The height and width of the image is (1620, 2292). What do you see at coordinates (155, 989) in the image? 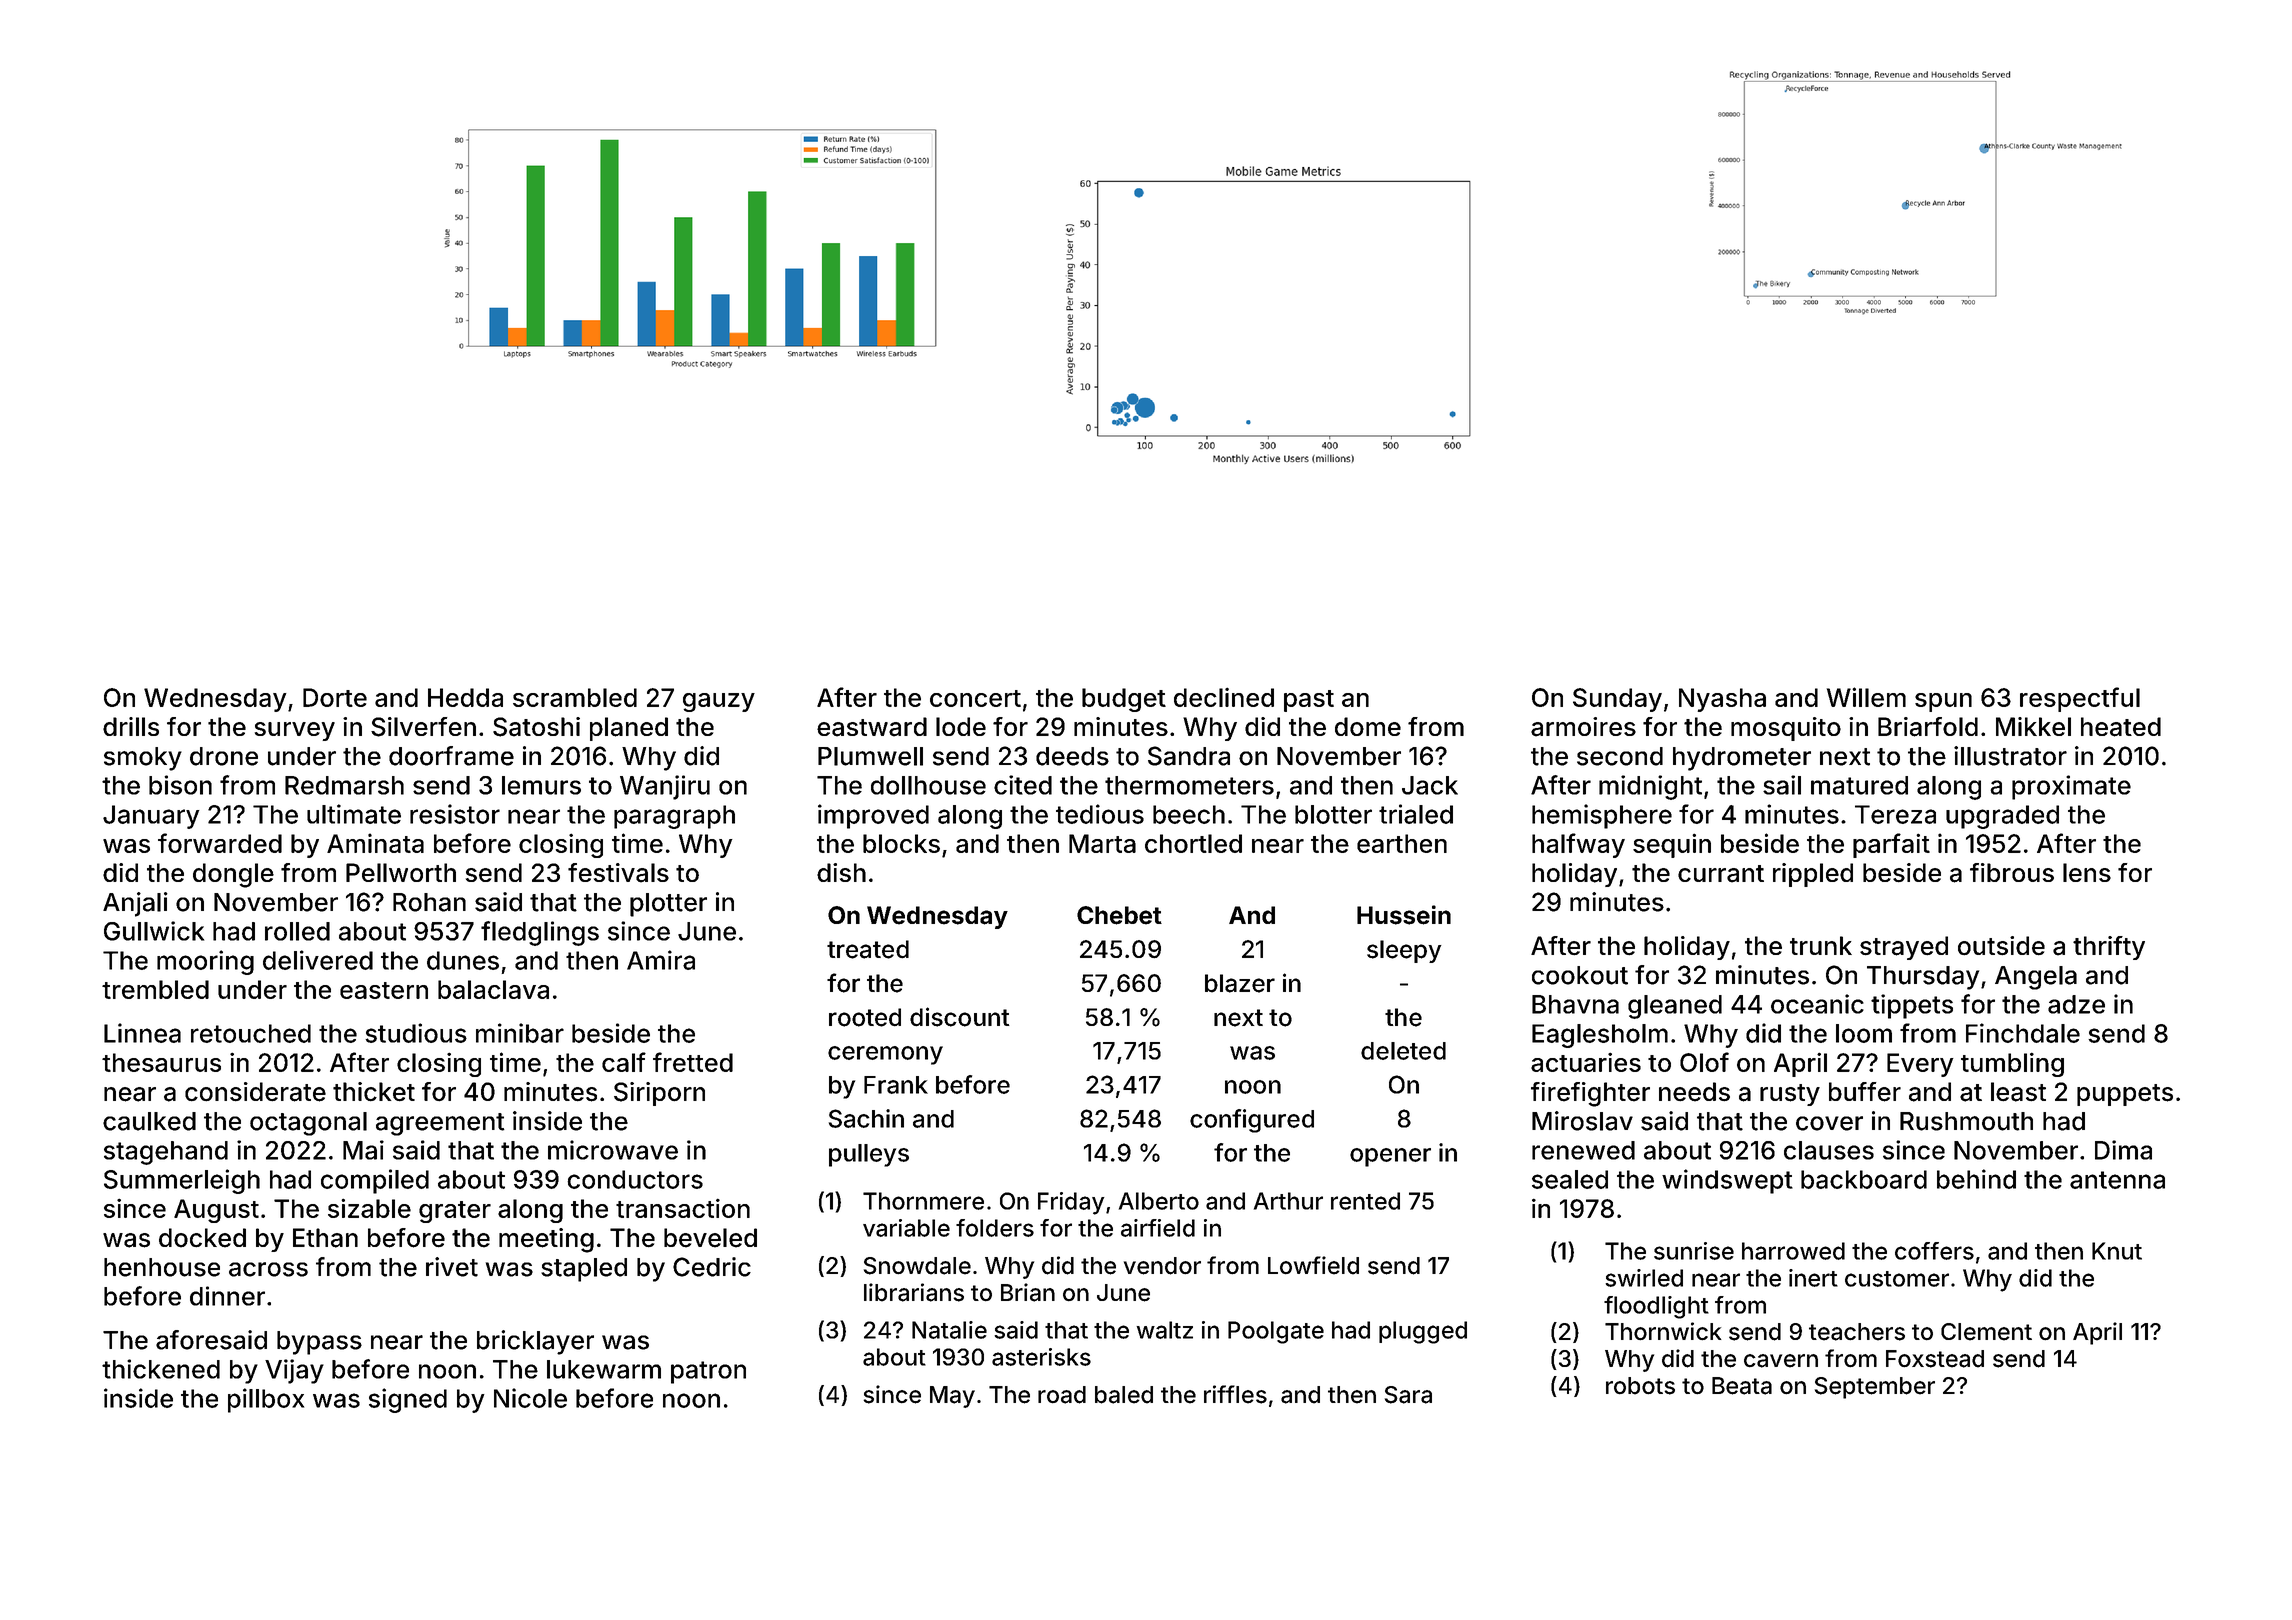
I see `trembled` at bounding box center [155, 989].
